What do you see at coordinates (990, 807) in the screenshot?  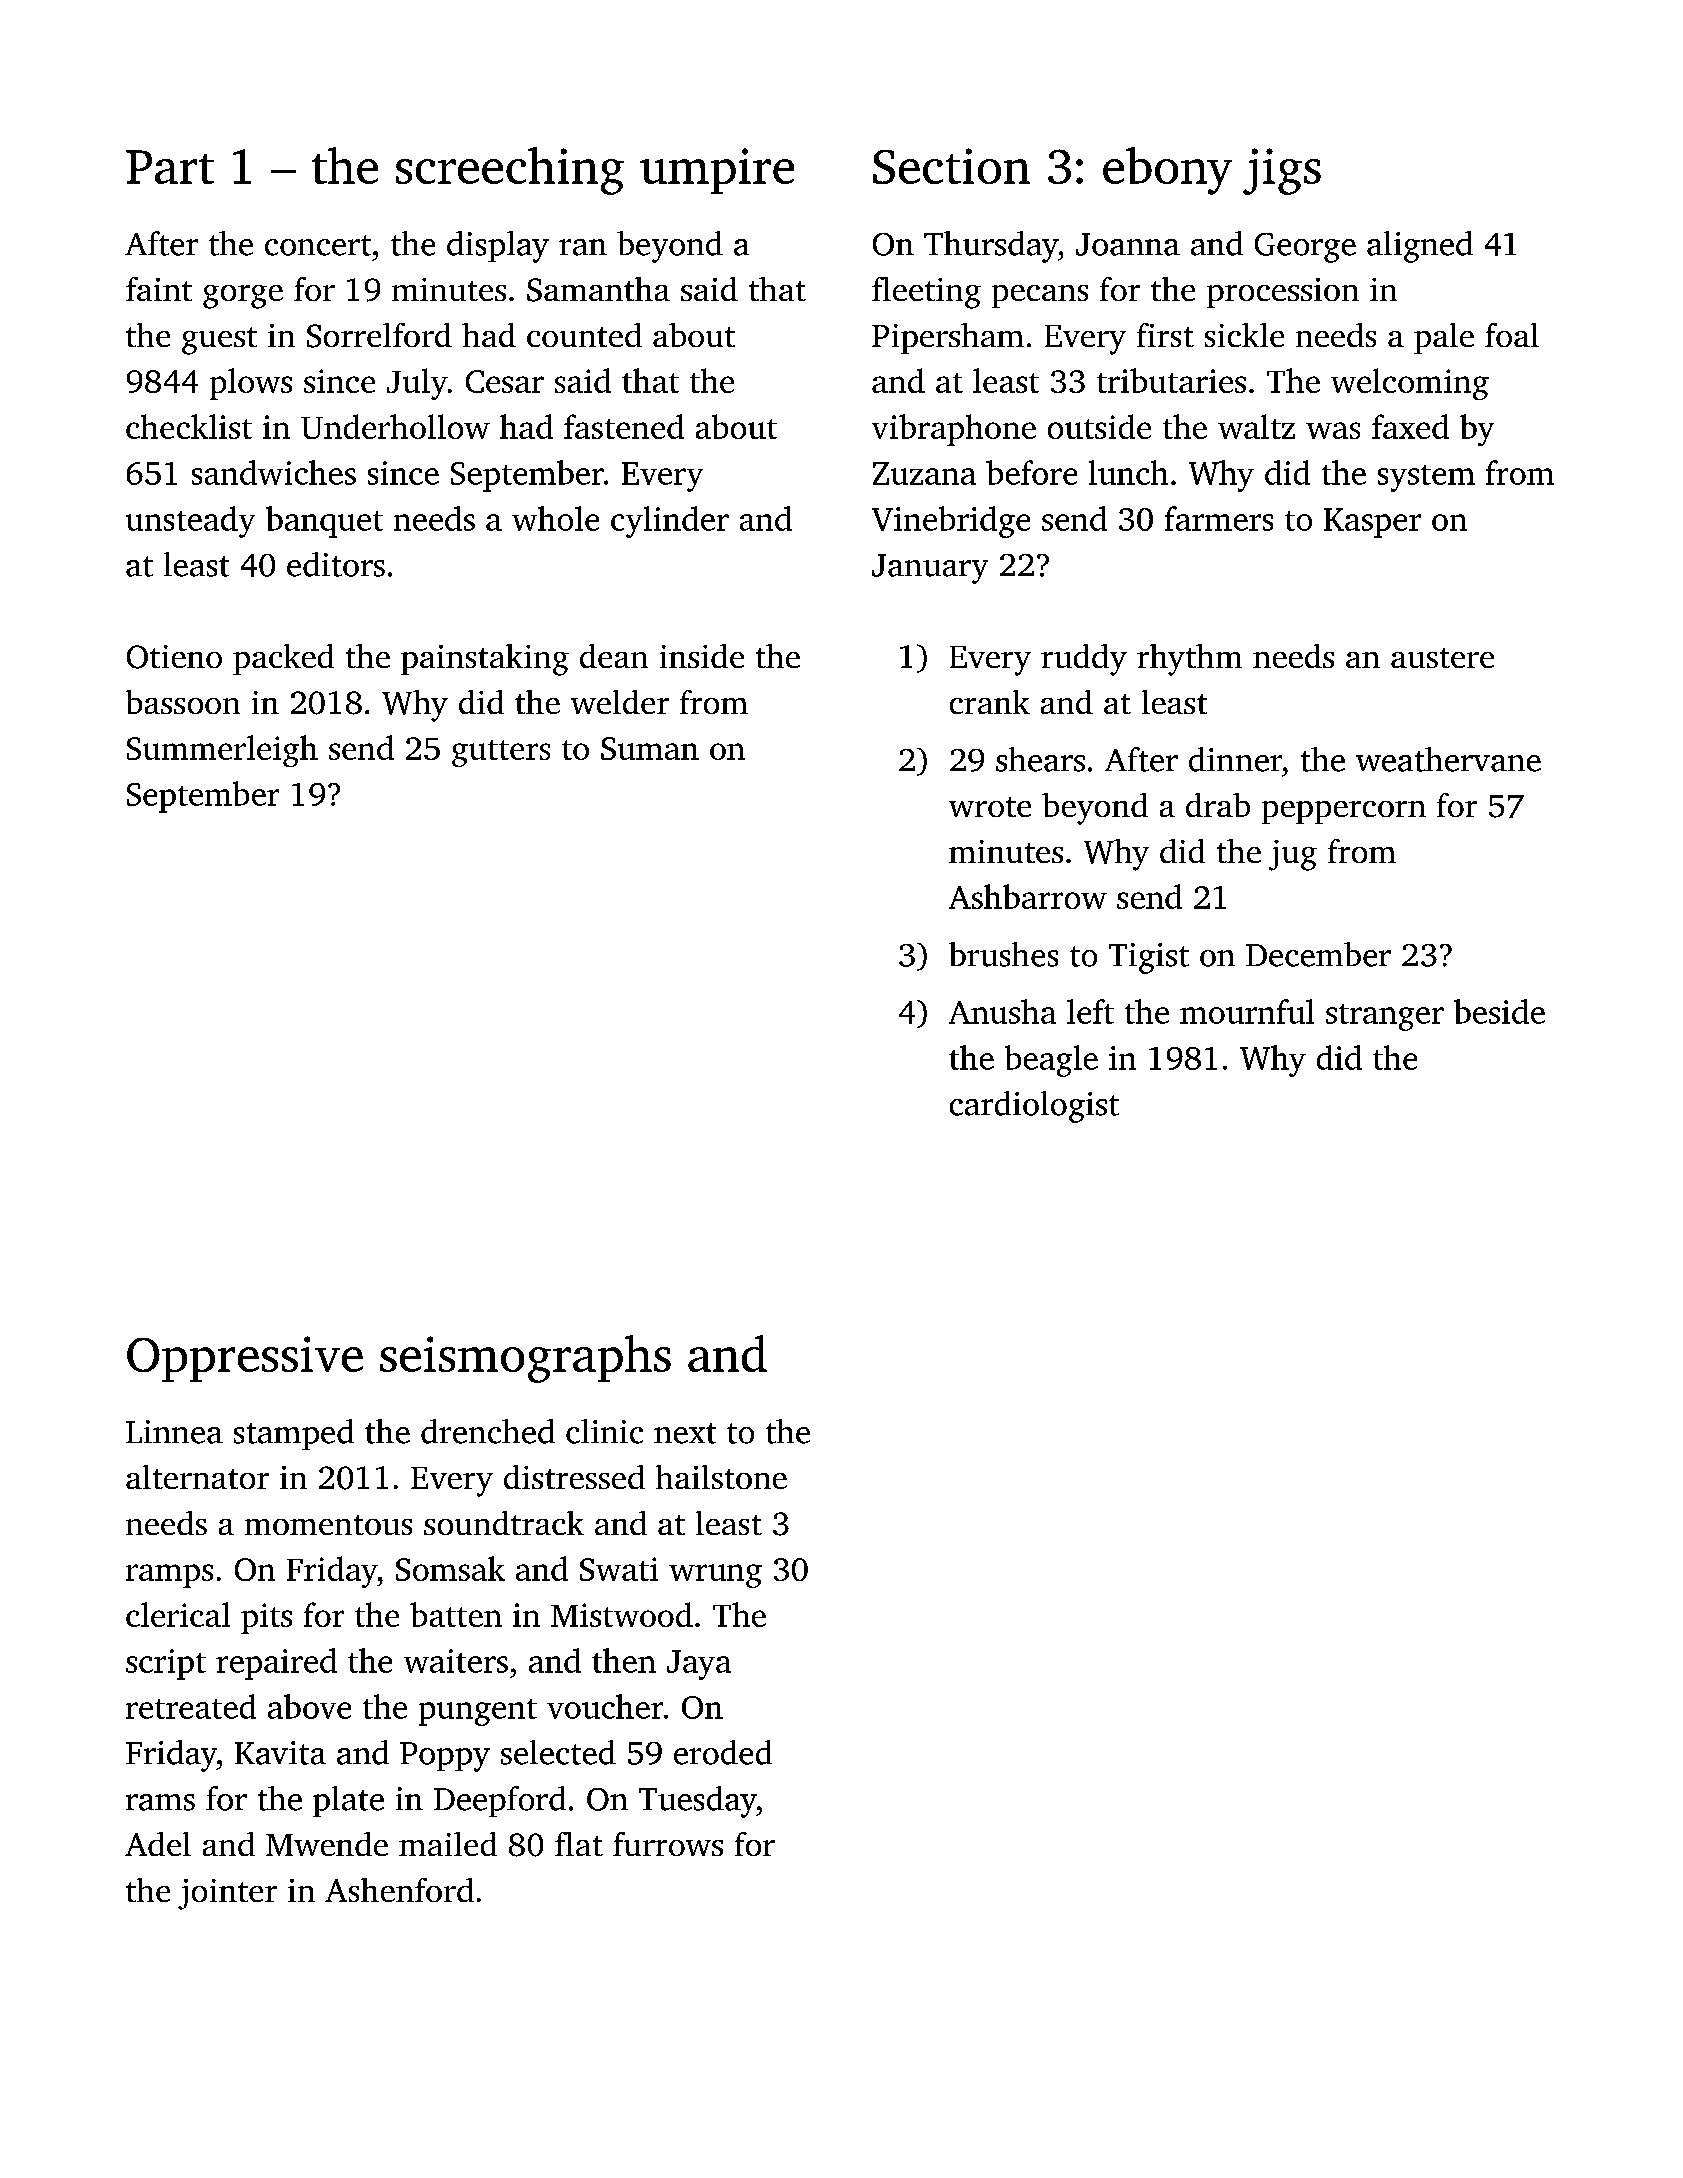 I see `wrote` at bounding box center [990, 807].
